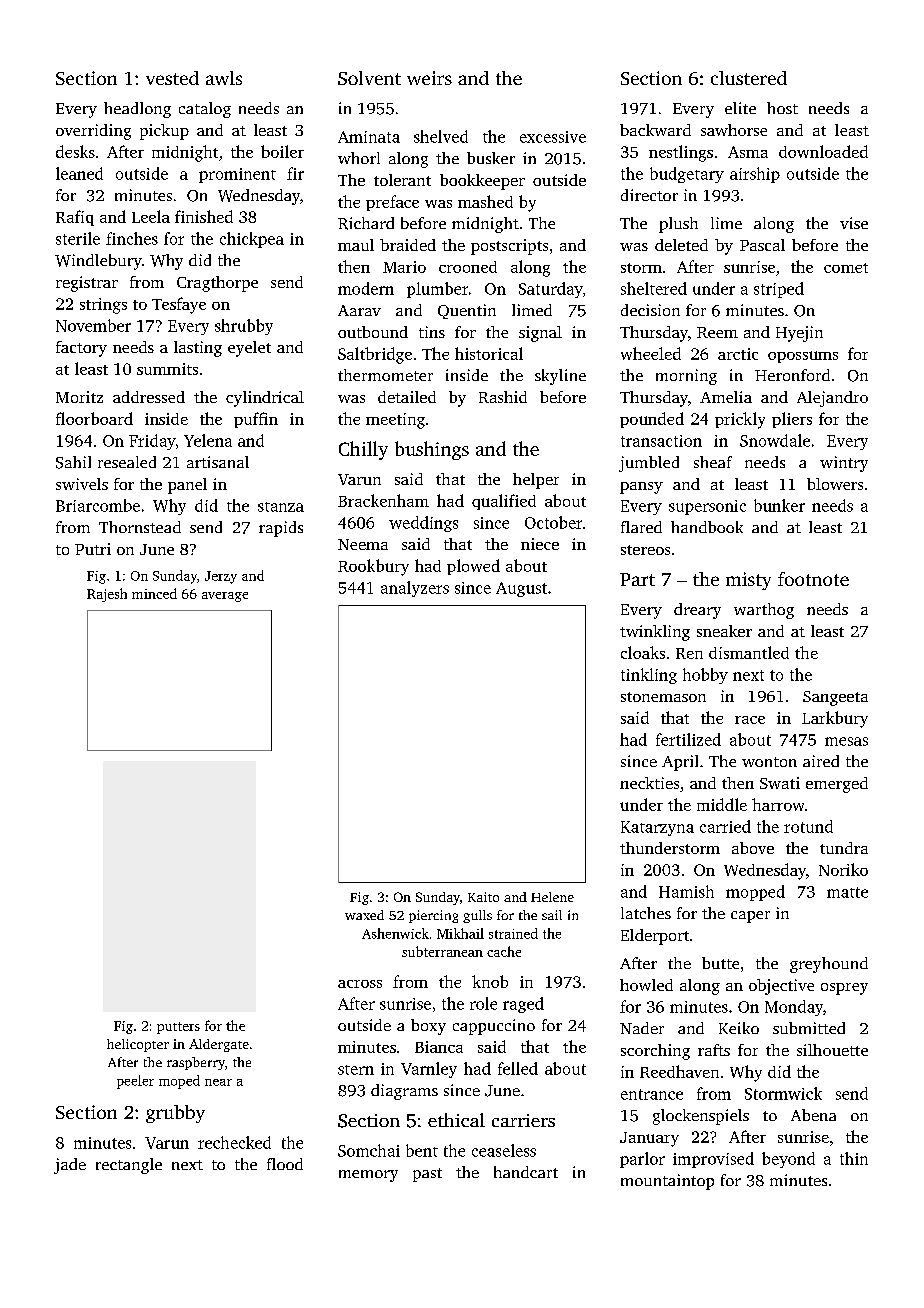 This page has width=924, height=1308. I want to click on osprey, so click(844, 989).
